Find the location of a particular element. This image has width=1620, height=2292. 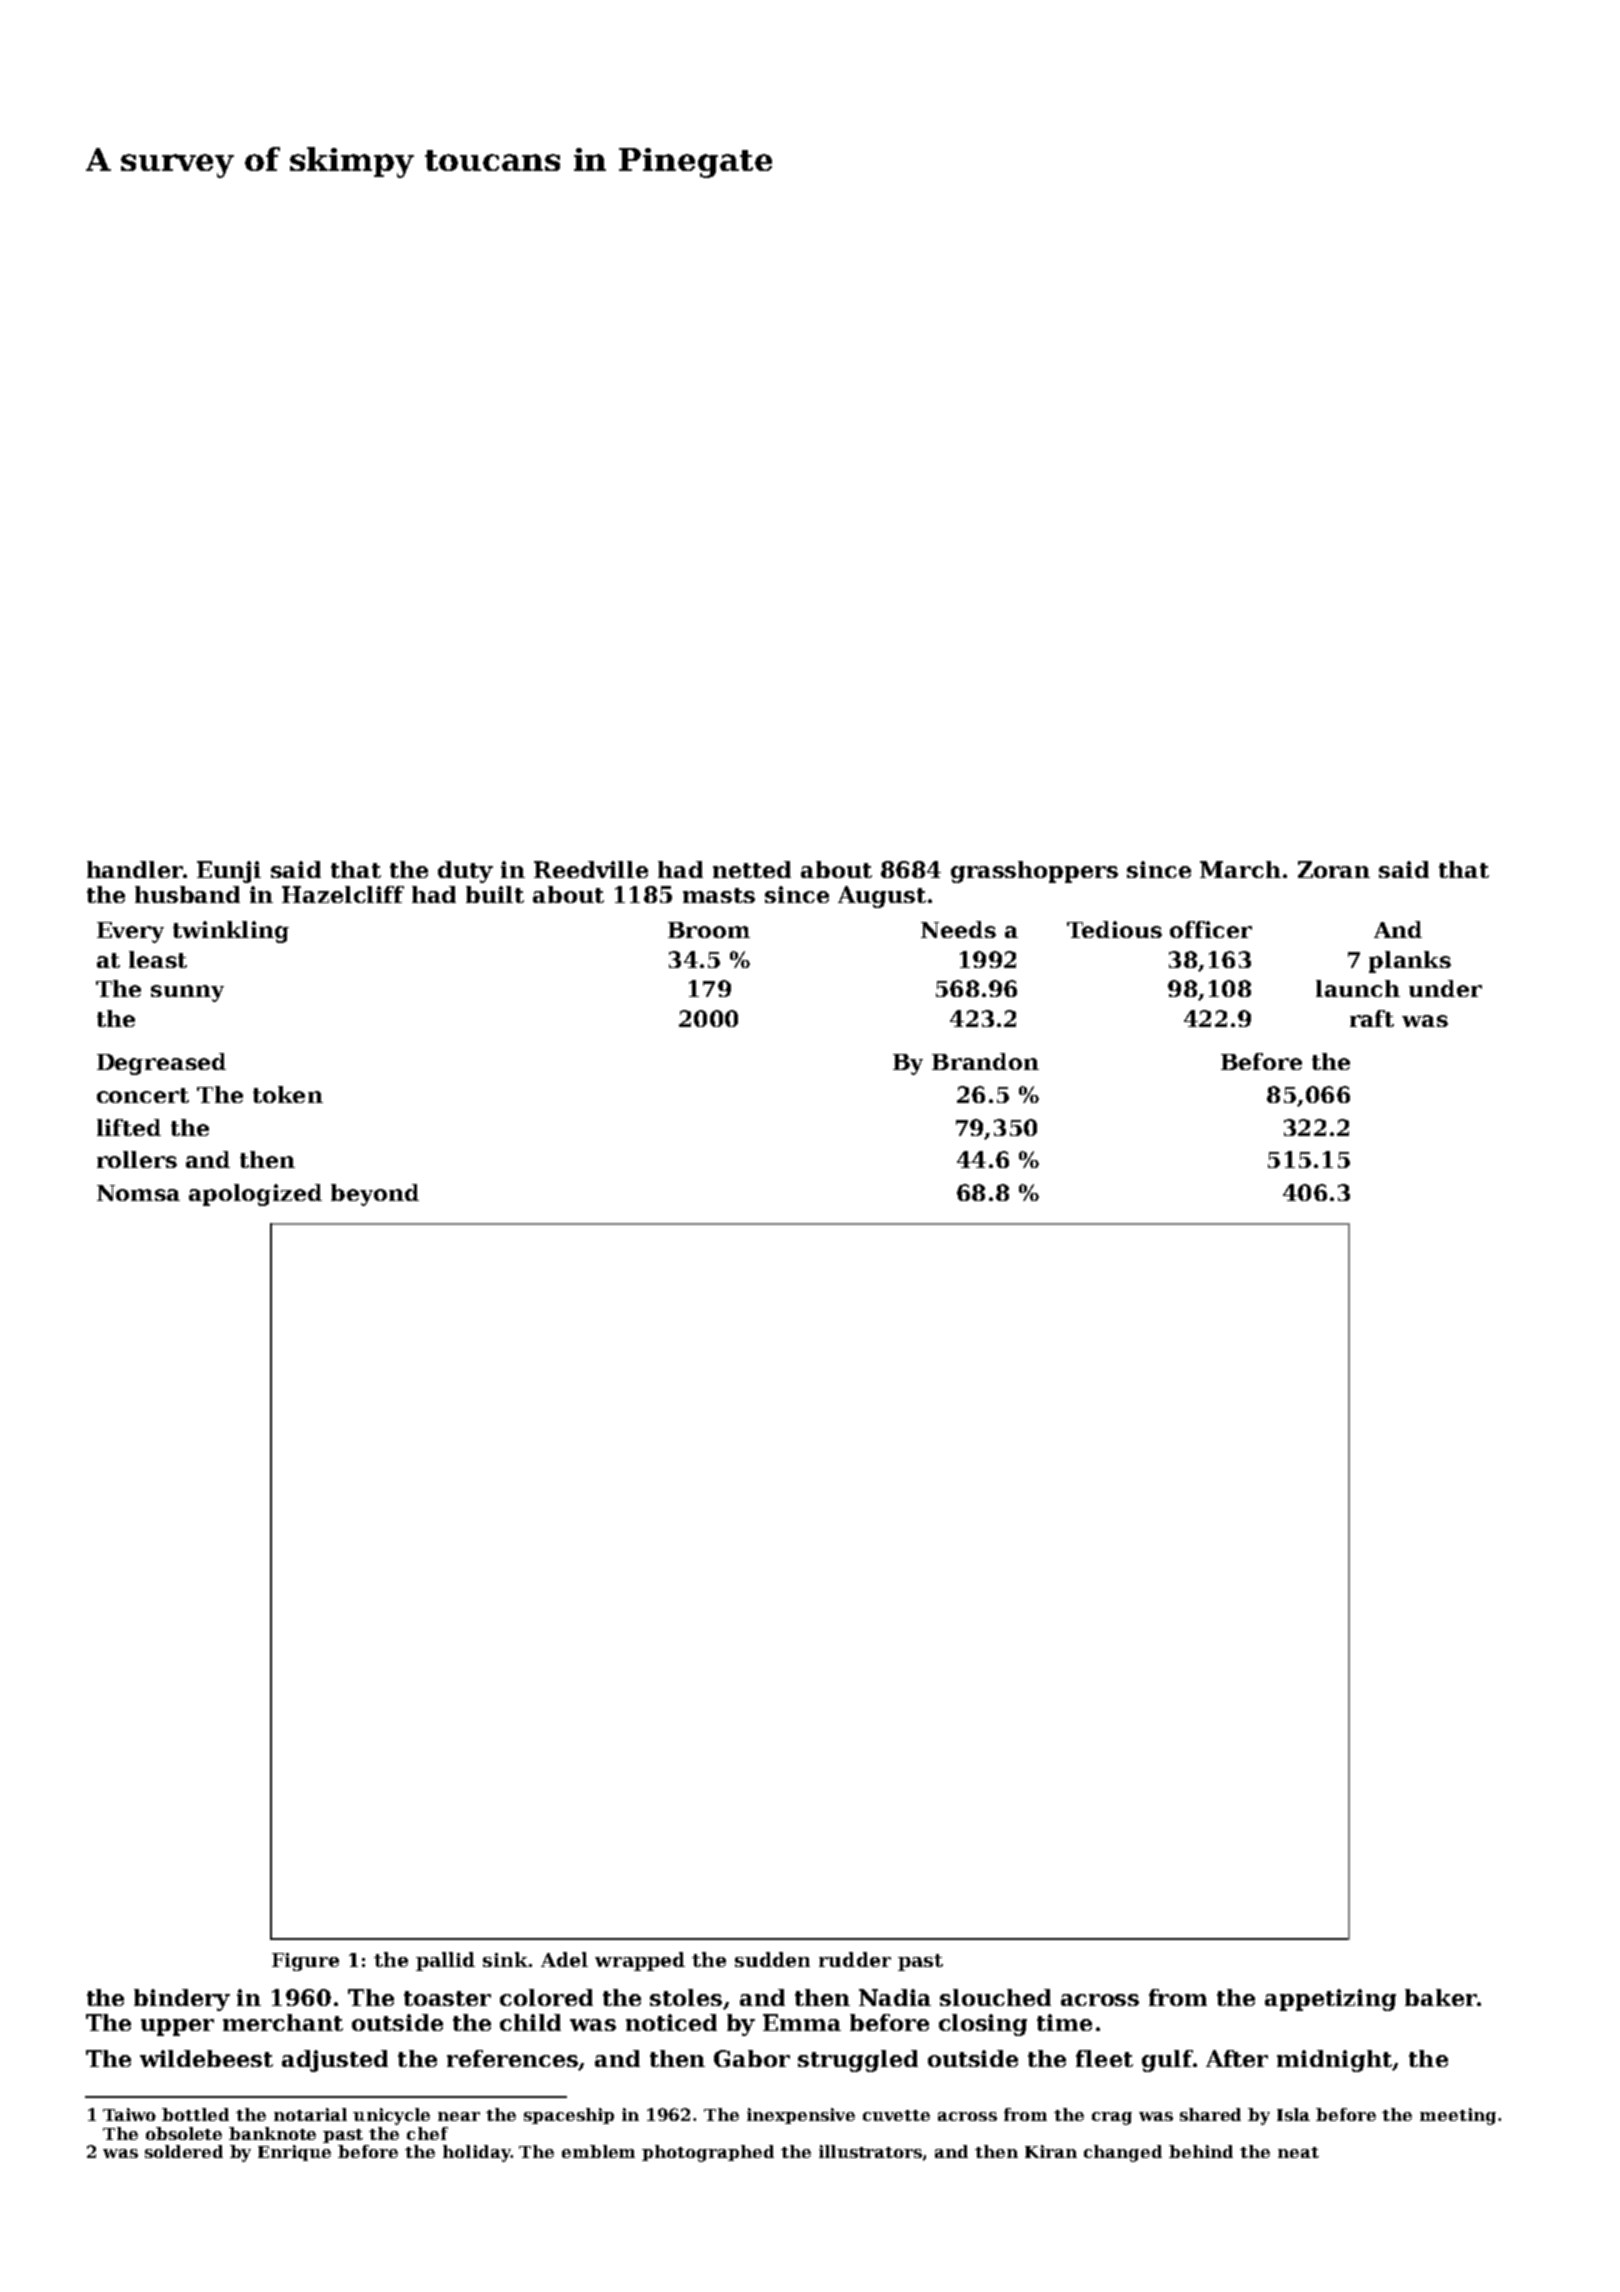

rudder is located at coordinates (855, 1959).
